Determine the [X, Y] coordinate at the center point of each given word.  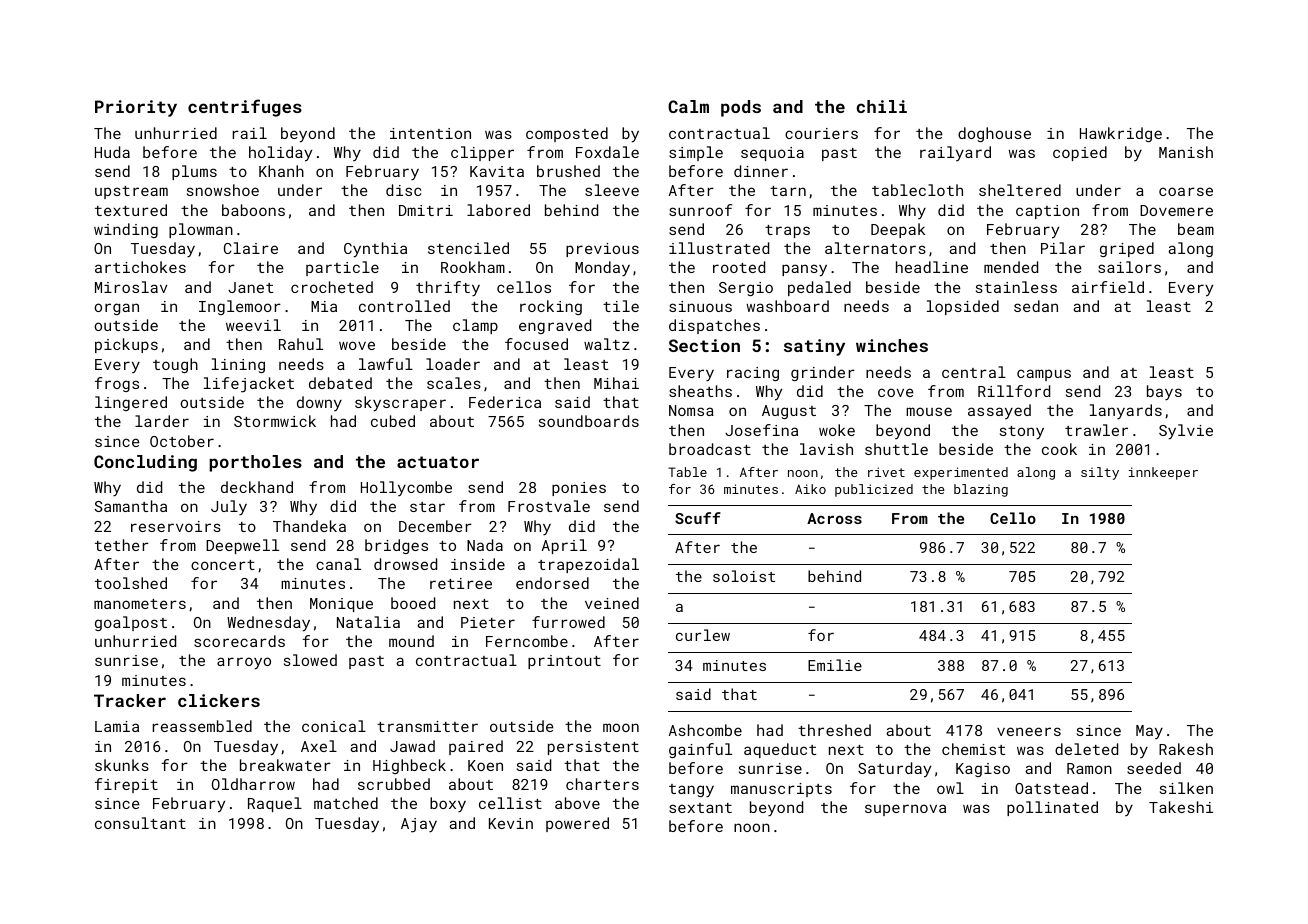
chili [881, 106]
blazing [981, 490]
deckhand [257, 487]
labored [498, 210]
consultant [140, 823]
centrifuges [245, 108]
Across [834, 518]
